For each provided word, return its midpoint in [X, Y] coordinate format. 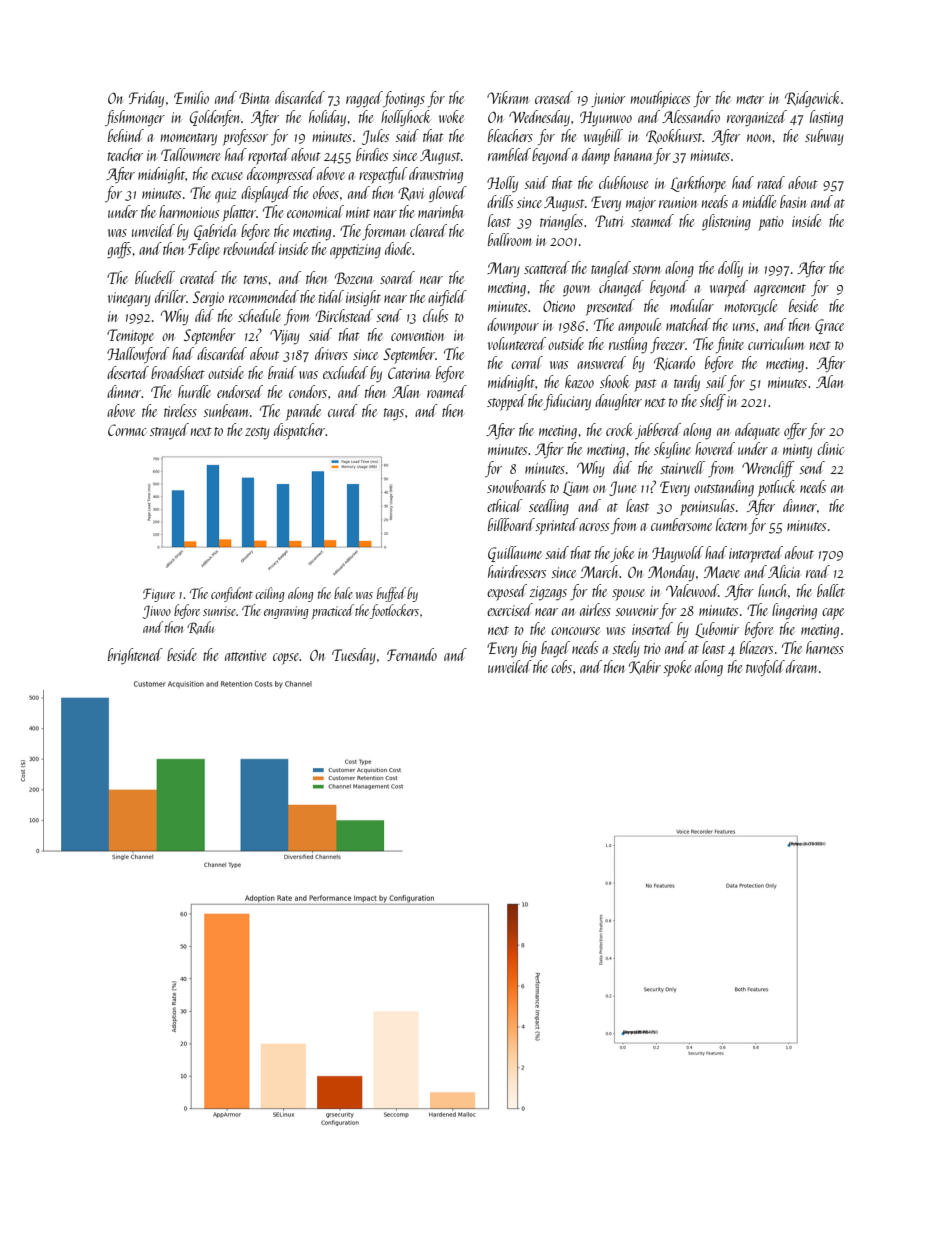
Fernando [412, 654]
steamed [652, 220]
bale [343, 593]
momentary [189, 139]
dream [801, 666]
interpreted [756, 554]
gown [576, 290]
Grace [829, 326]
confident [232, 594]
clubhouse [623, 182]
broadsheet [178, 372]
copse [286, 659]
